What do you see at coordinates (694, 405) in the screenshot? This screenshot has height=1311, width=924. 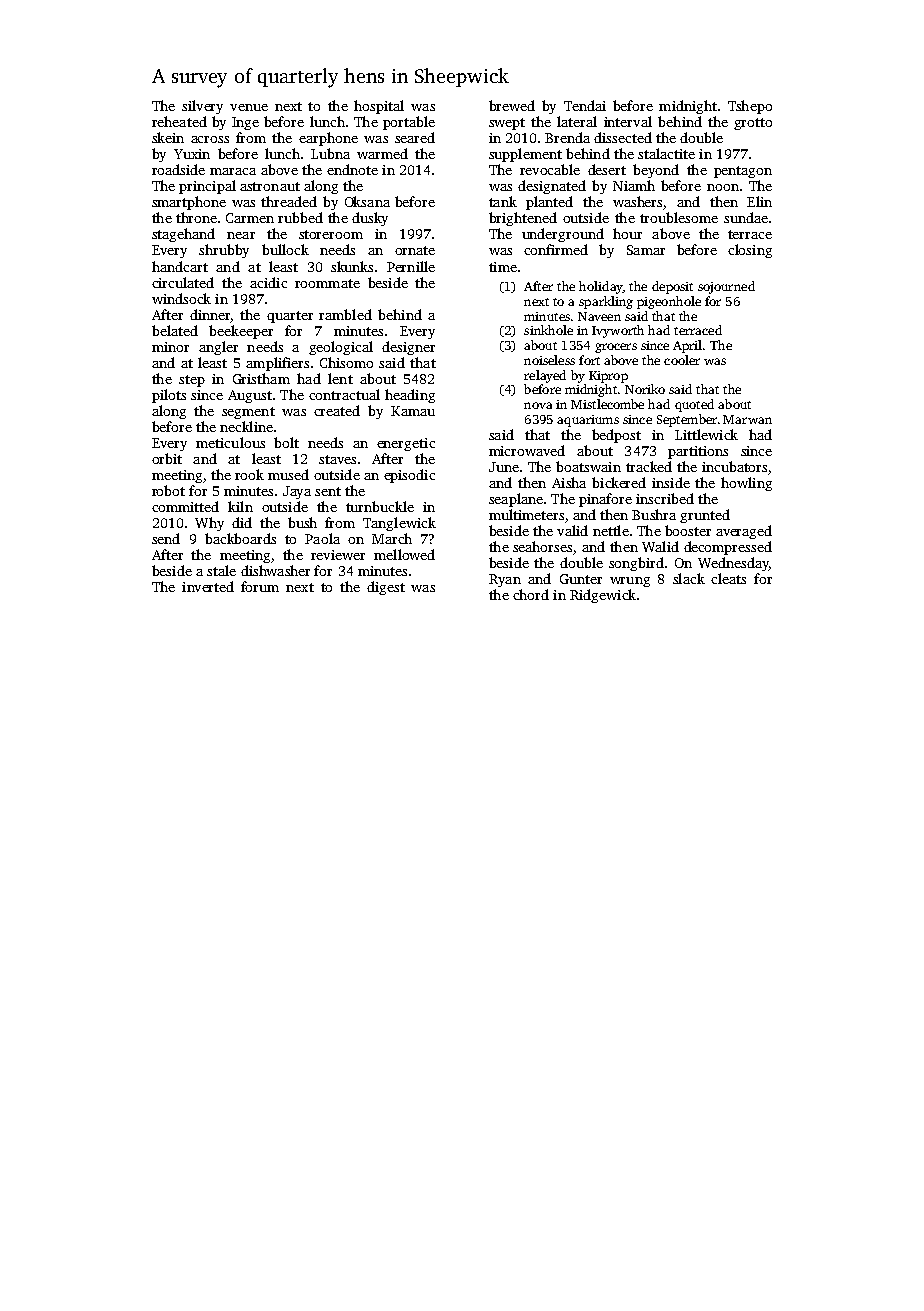 I see `quoted` at bounding box center [694, 405].
